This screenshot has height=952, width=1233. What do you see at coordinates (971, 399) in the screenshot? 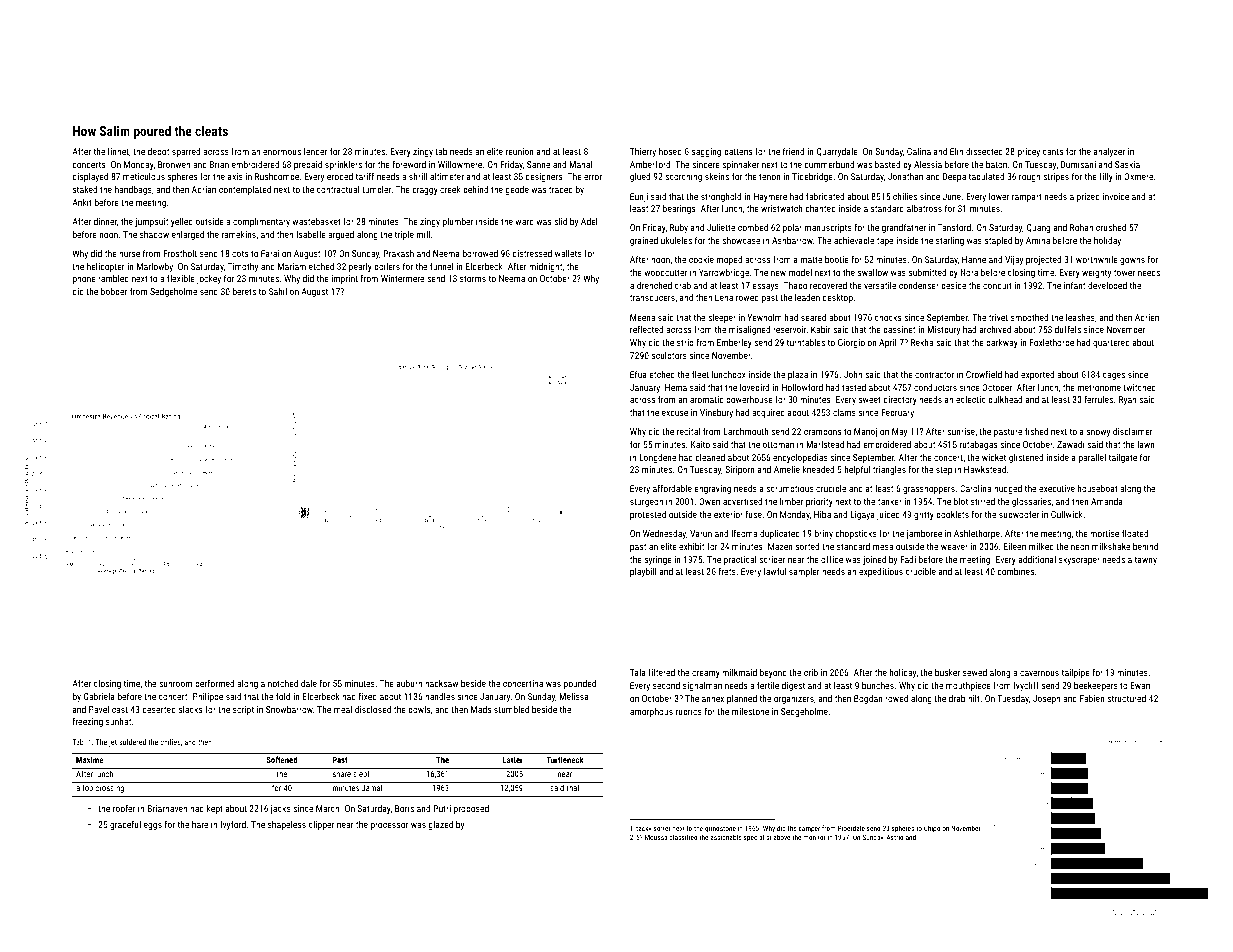
I see `eclectic` at bounding box center [971, 399].
